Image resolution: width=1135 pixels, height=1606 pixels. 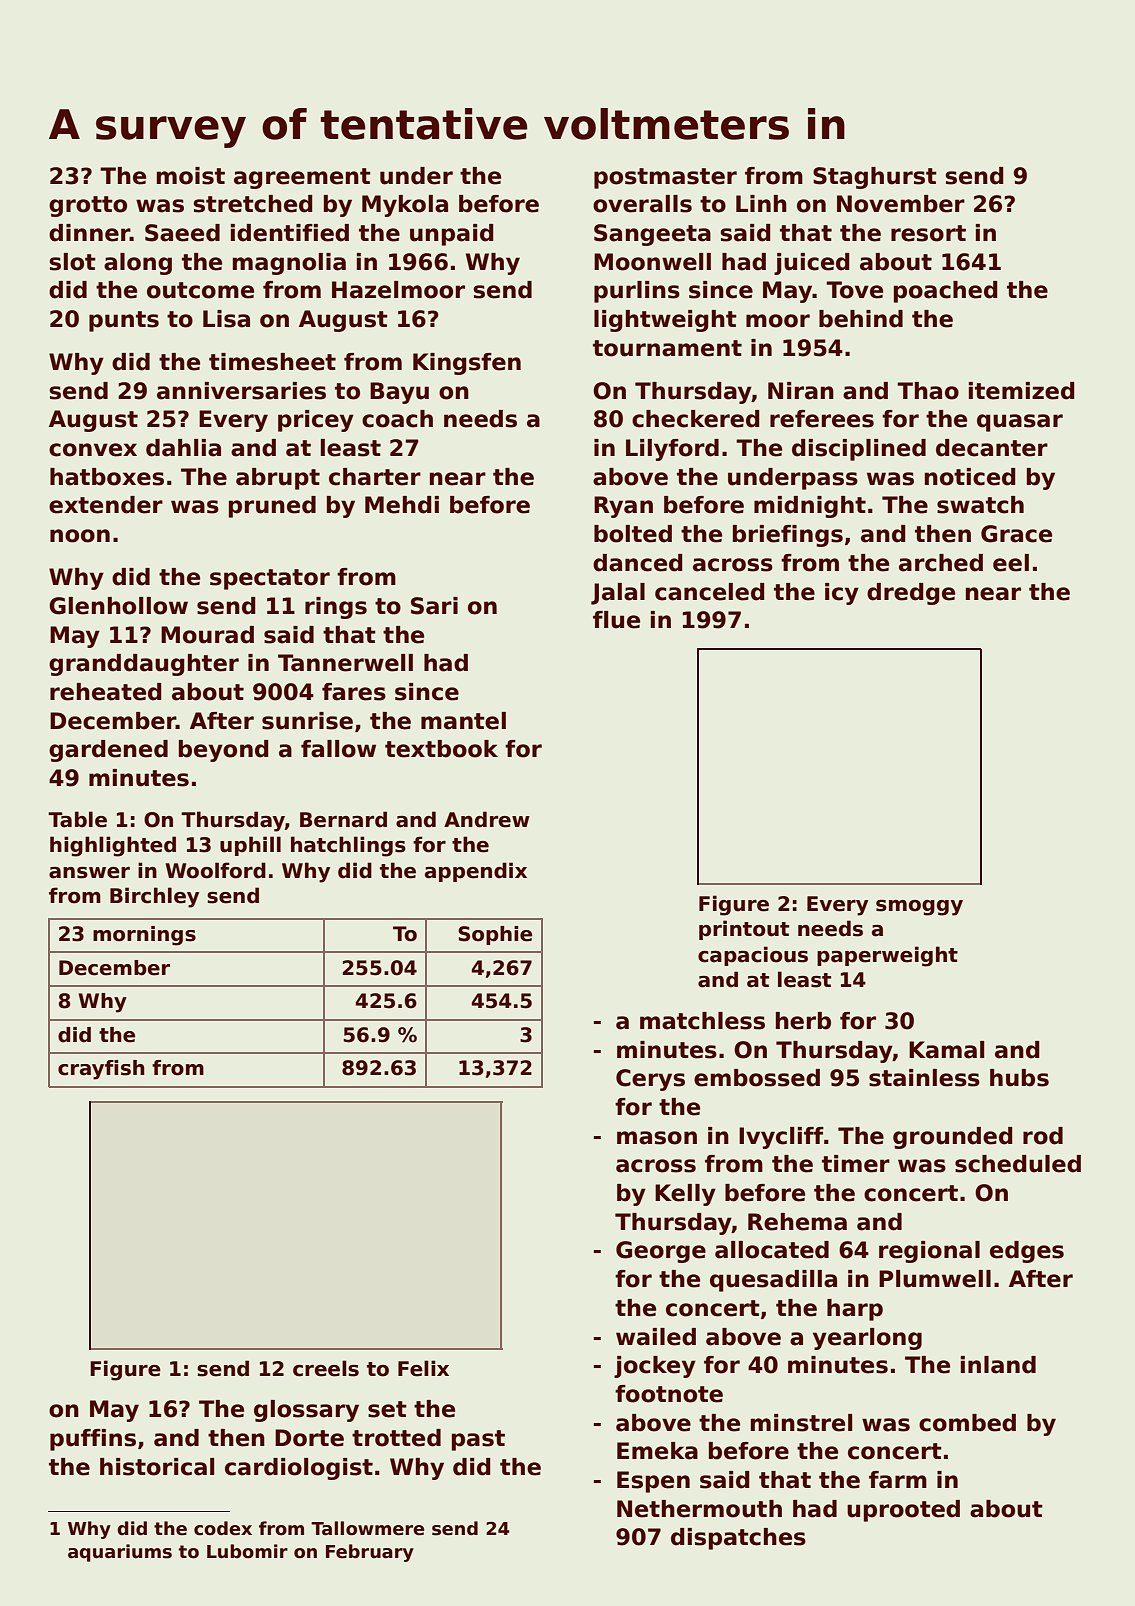 What do you see at coordinates (495, 935) in the screenshot?
I see `Sophie` at bounding box center [495, 935].
